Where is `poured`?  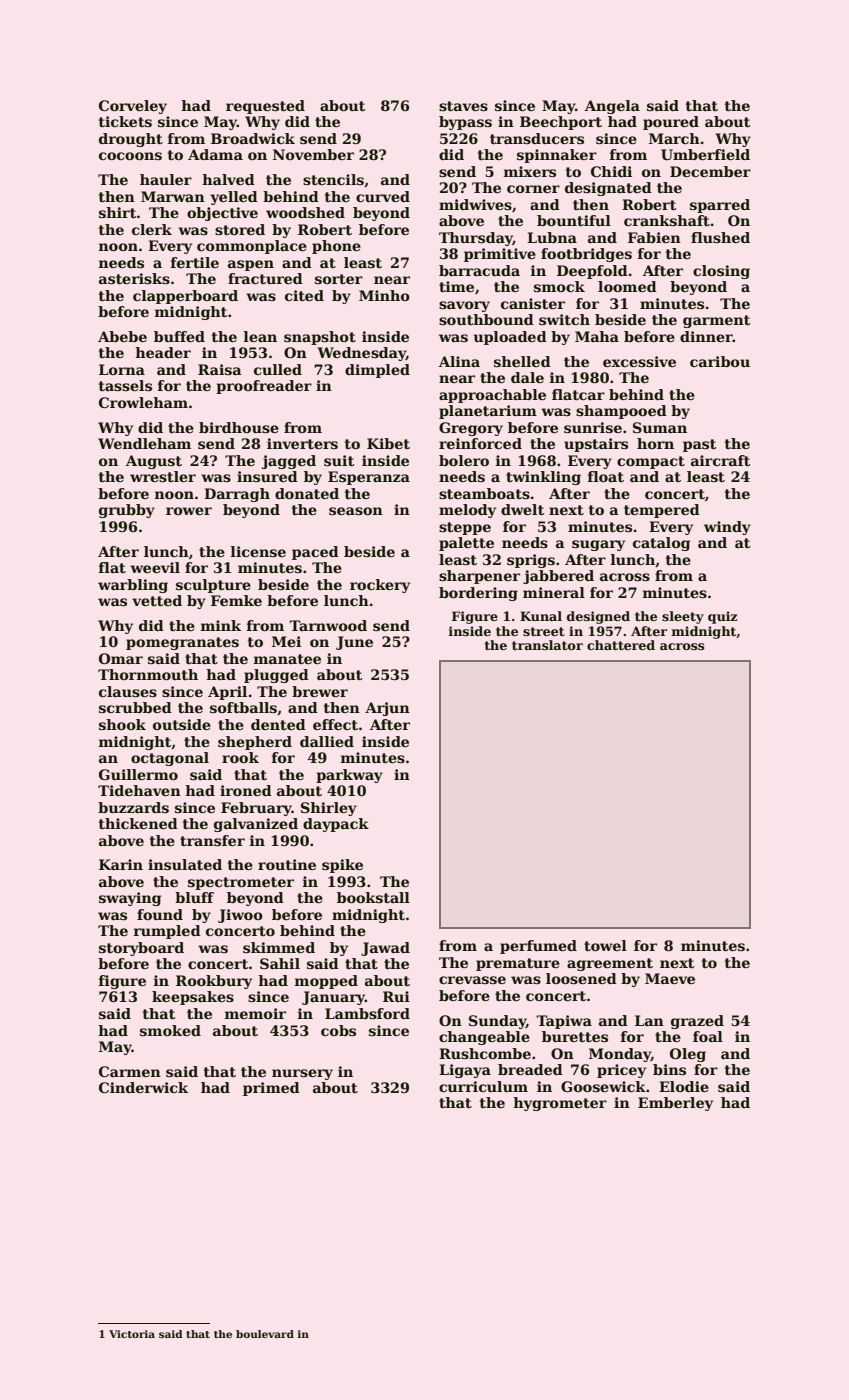
poured is located at coordinates (671, 123).
